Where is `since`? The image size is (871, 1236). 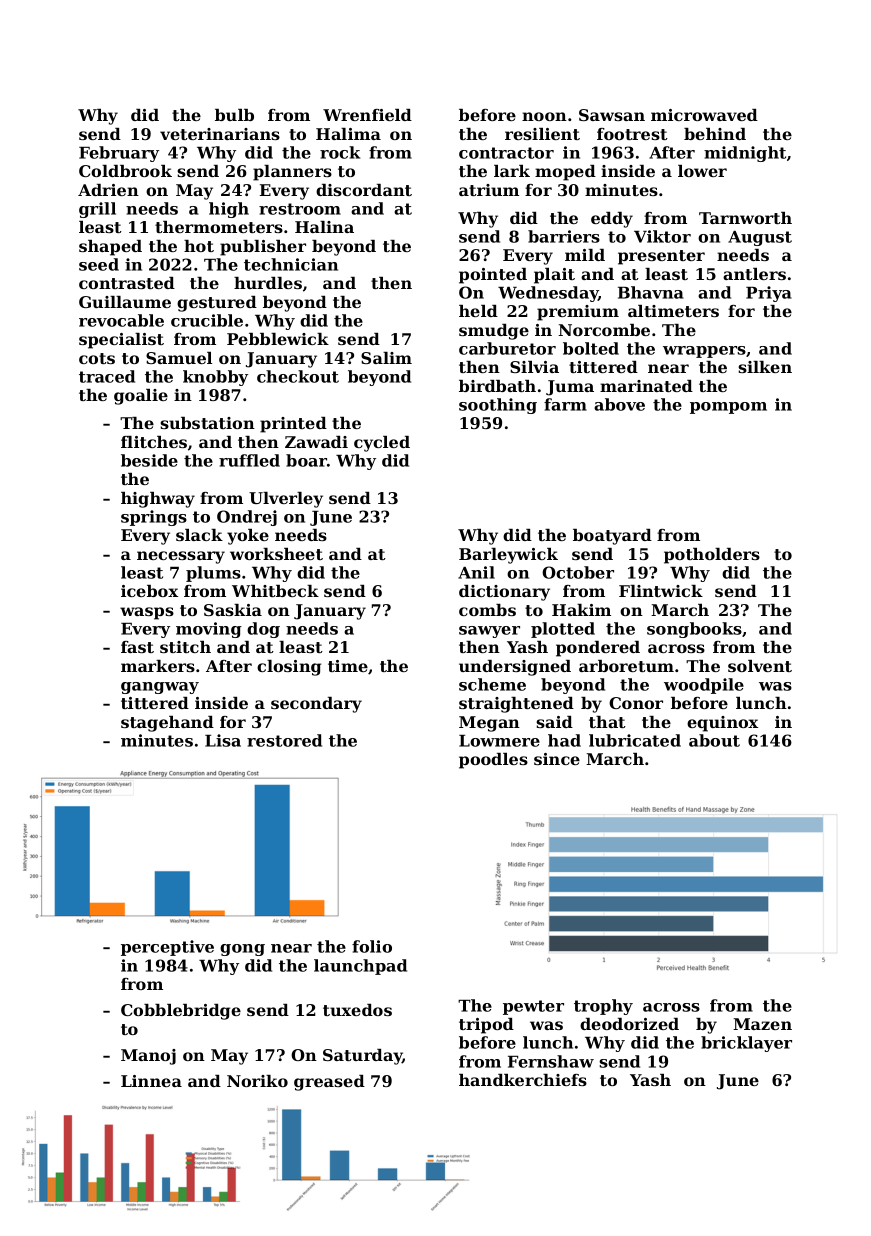
since is located at coordinates (557, 759).
